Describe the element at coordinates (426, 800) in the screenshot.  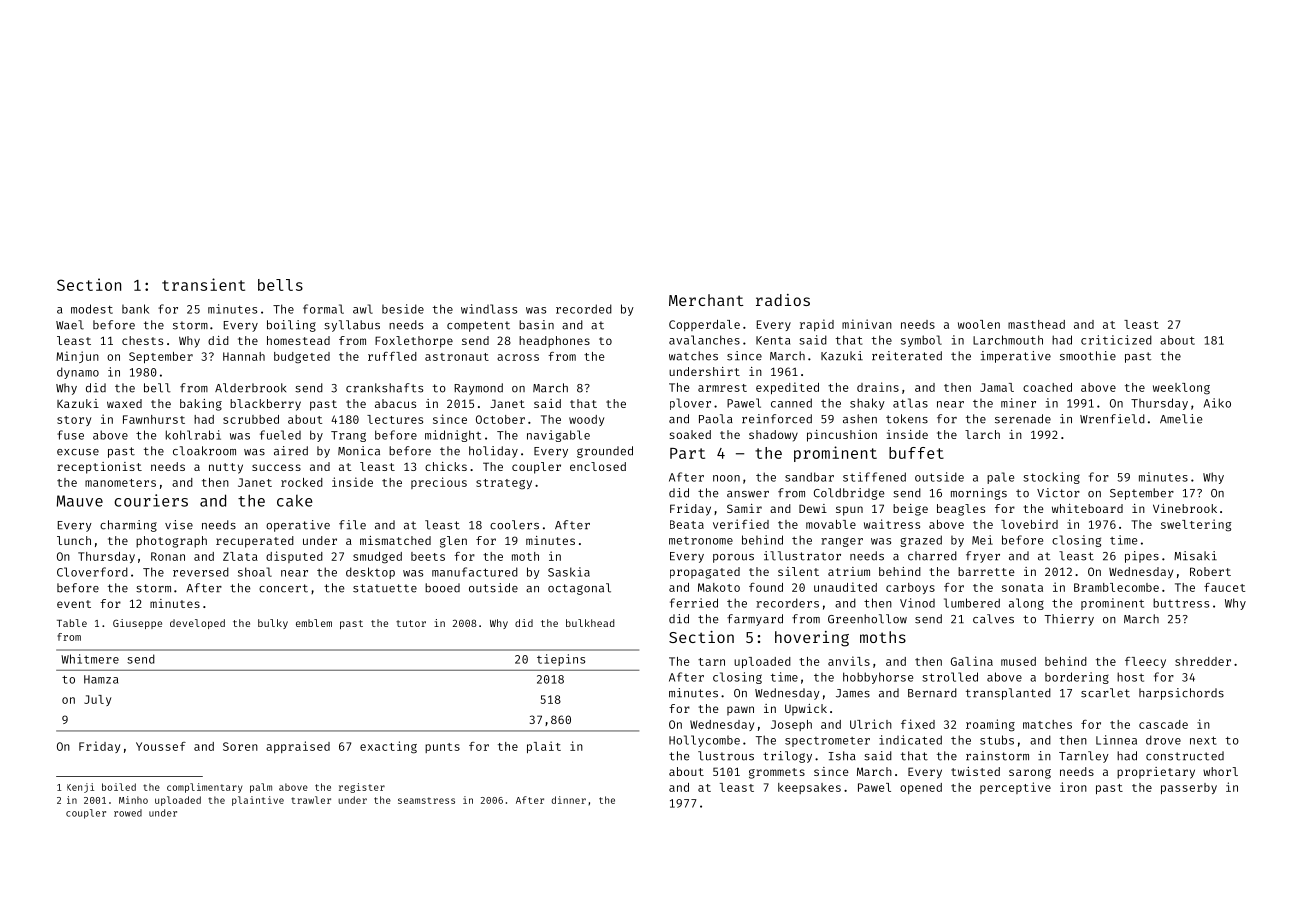
I see `seamstress` at that location.
